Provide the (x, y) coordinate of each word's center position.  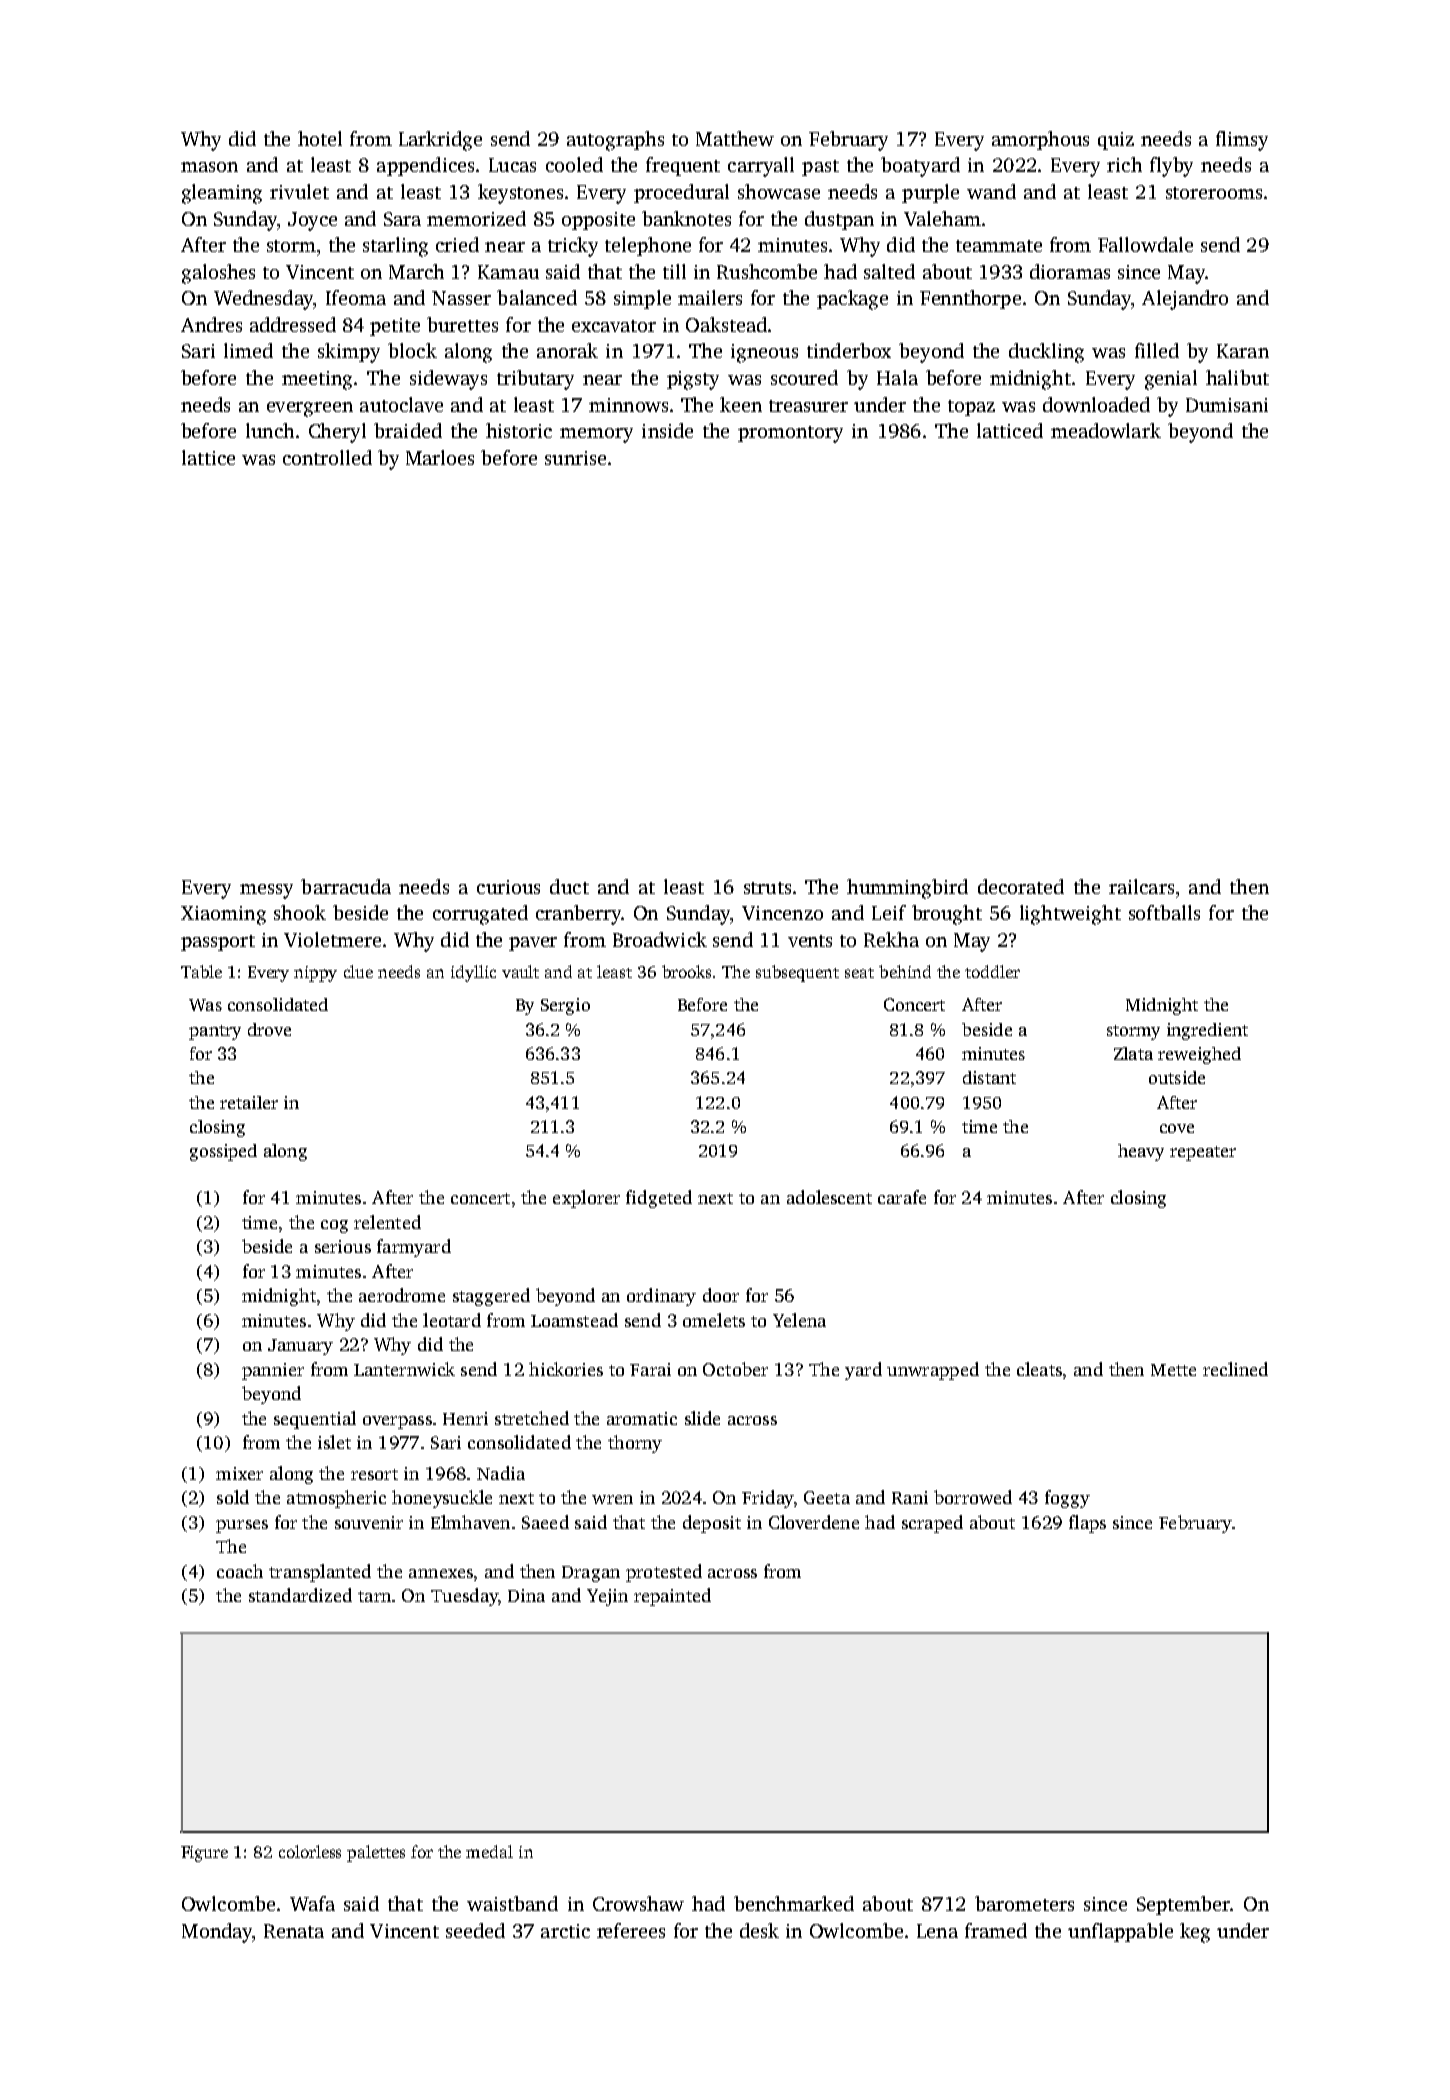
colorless (310, 1851)
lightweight (1070, 915)
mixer (239, 1473)
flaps (1087, 1524)
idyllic (473, 973)
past (820, 168)
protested (664, 1573)
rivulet (299, 191)
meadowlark (1106, 430)
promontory (790, 434)
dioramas (1070, 271)
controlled (327, 457)
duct (569, 886)
